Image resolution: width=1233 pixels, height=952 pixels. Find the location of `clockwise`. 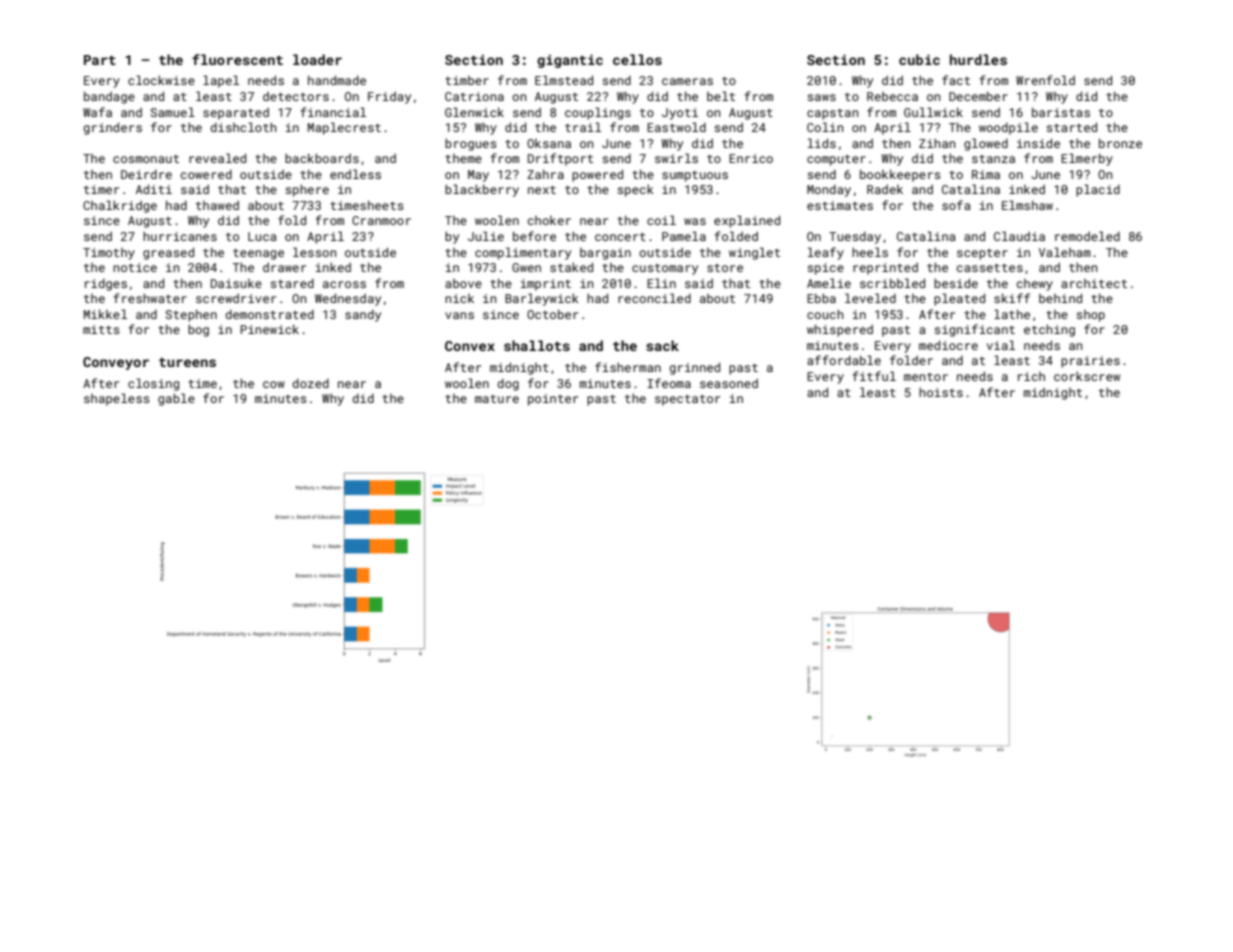

clockwise is located at coordinates (161, 80).
